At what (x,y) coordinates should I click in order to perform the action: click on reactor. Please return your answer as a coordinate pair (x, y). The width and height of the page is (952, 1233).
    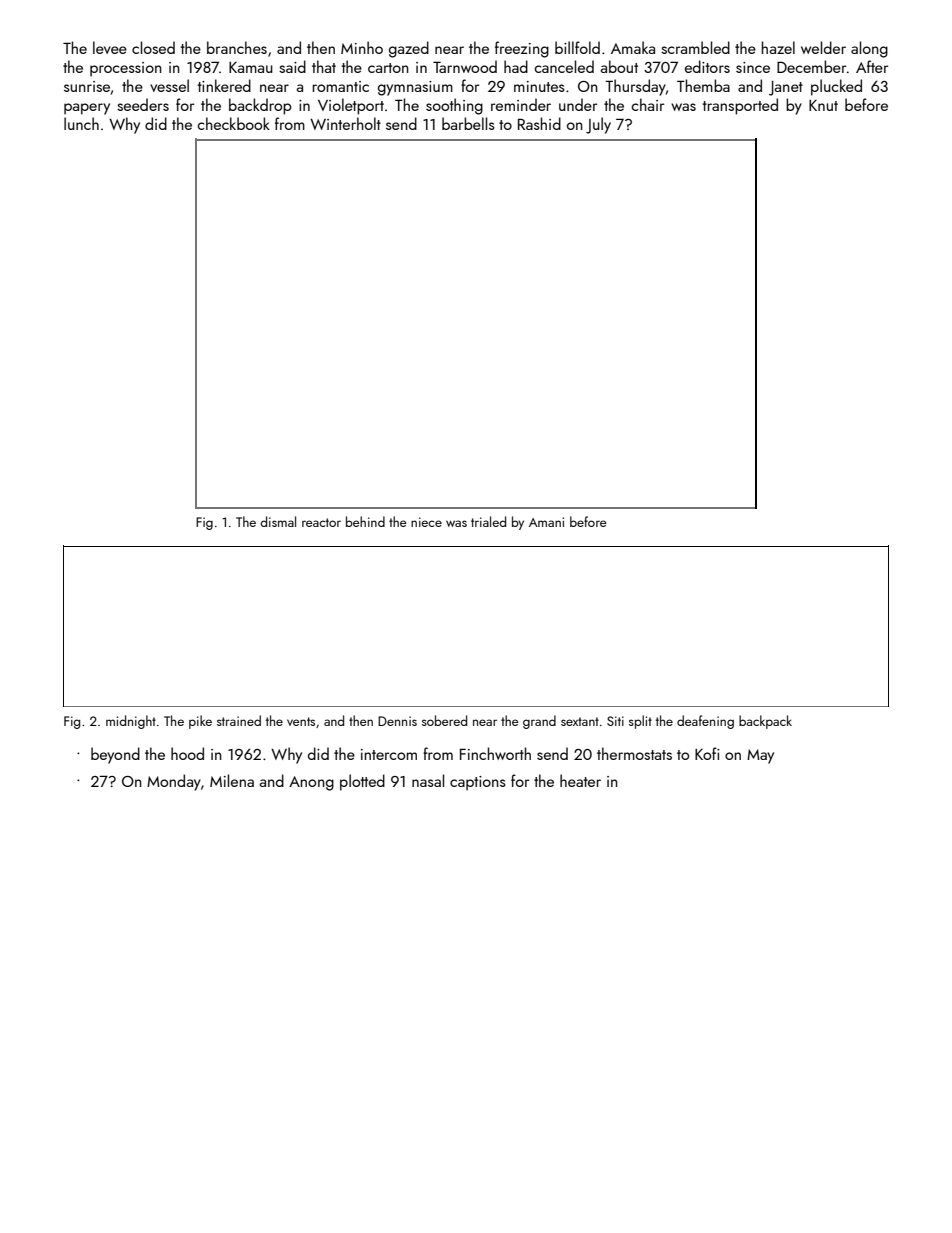
    Looking at the image, I should click on (321, 522).
